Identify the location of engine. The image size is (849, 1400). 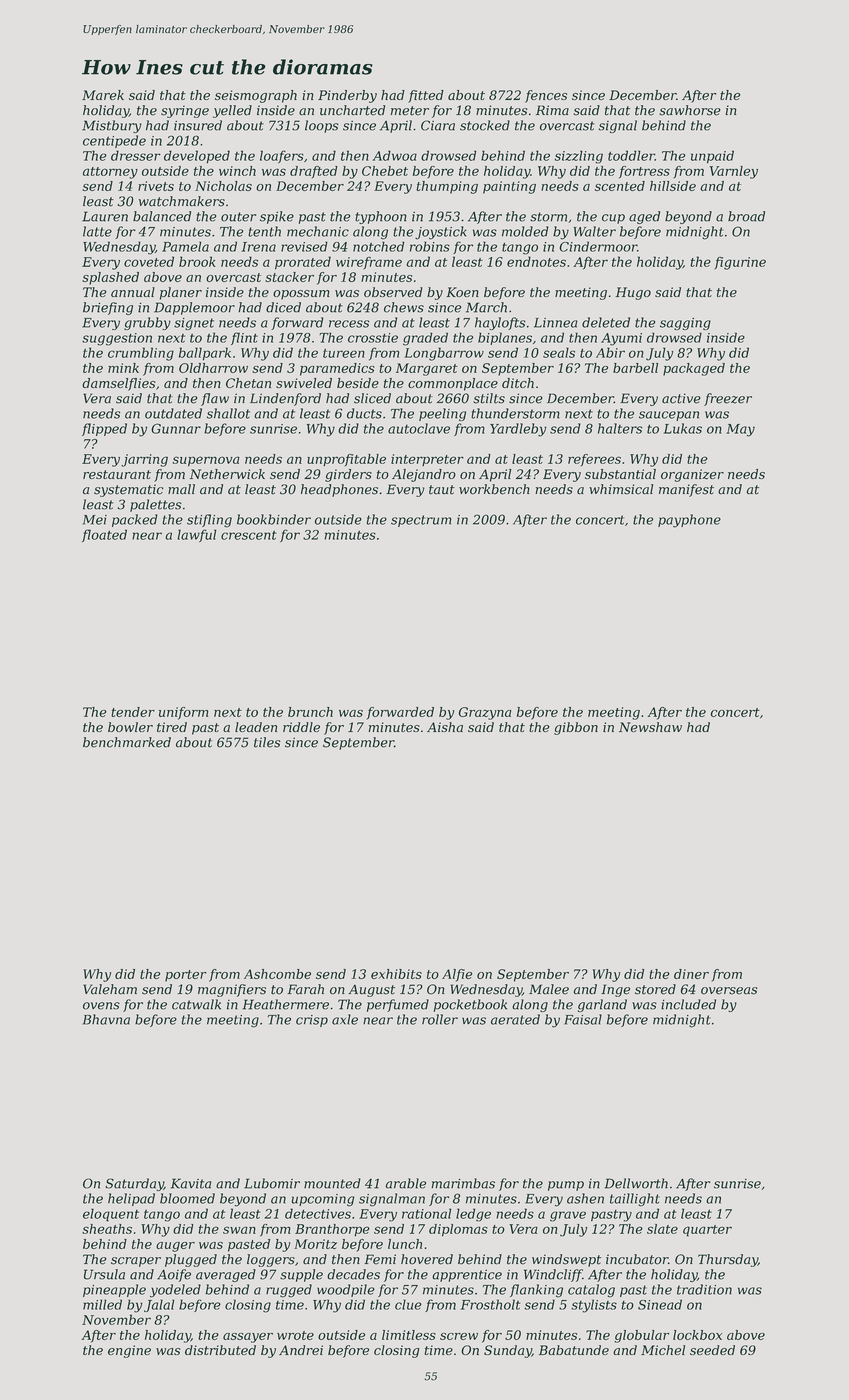
(129, 1351).
